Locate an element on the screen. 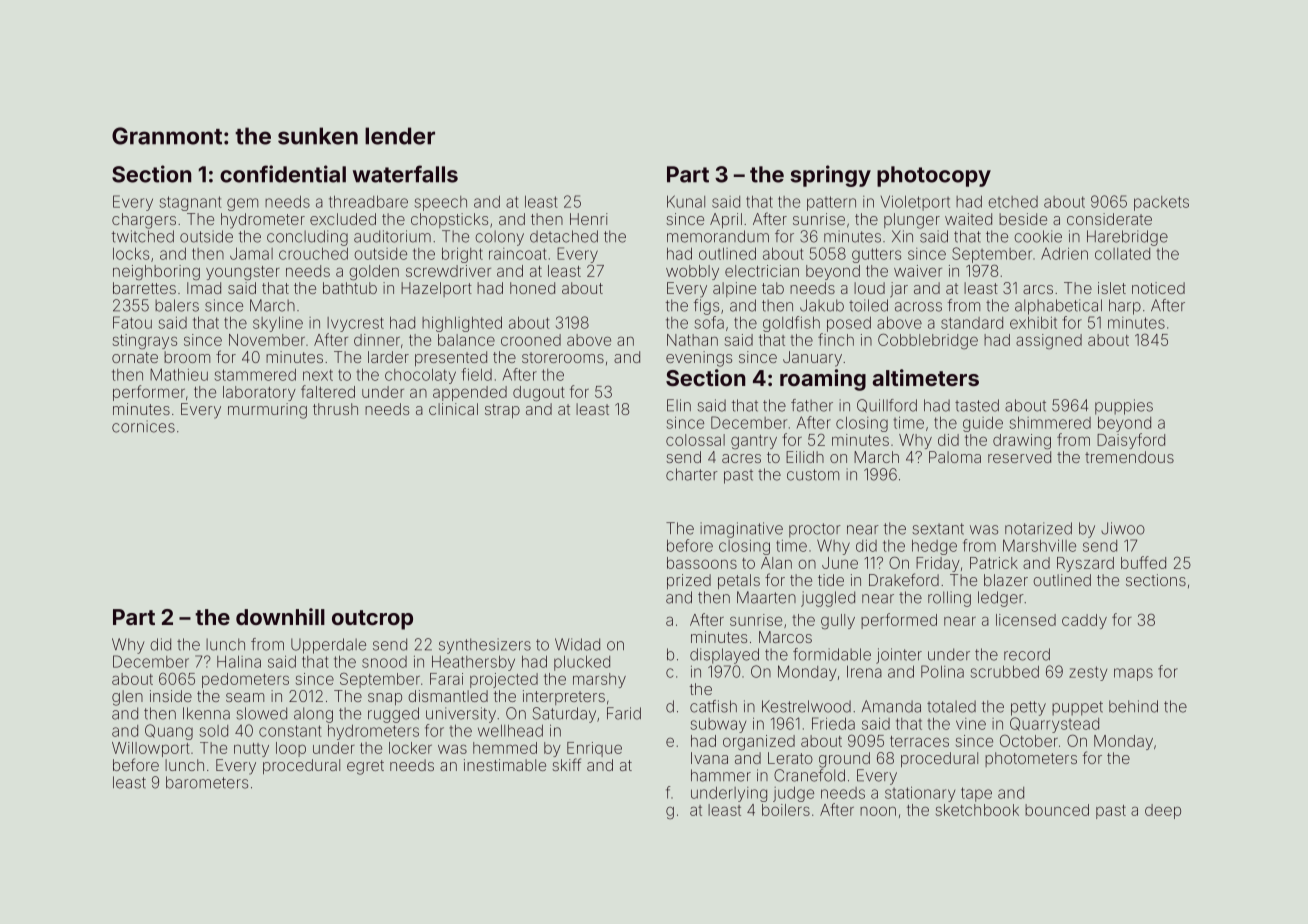 Image resolution: width=1308 pixels, height=924 pixels. imaginative is located at coordinates (741, 530).
